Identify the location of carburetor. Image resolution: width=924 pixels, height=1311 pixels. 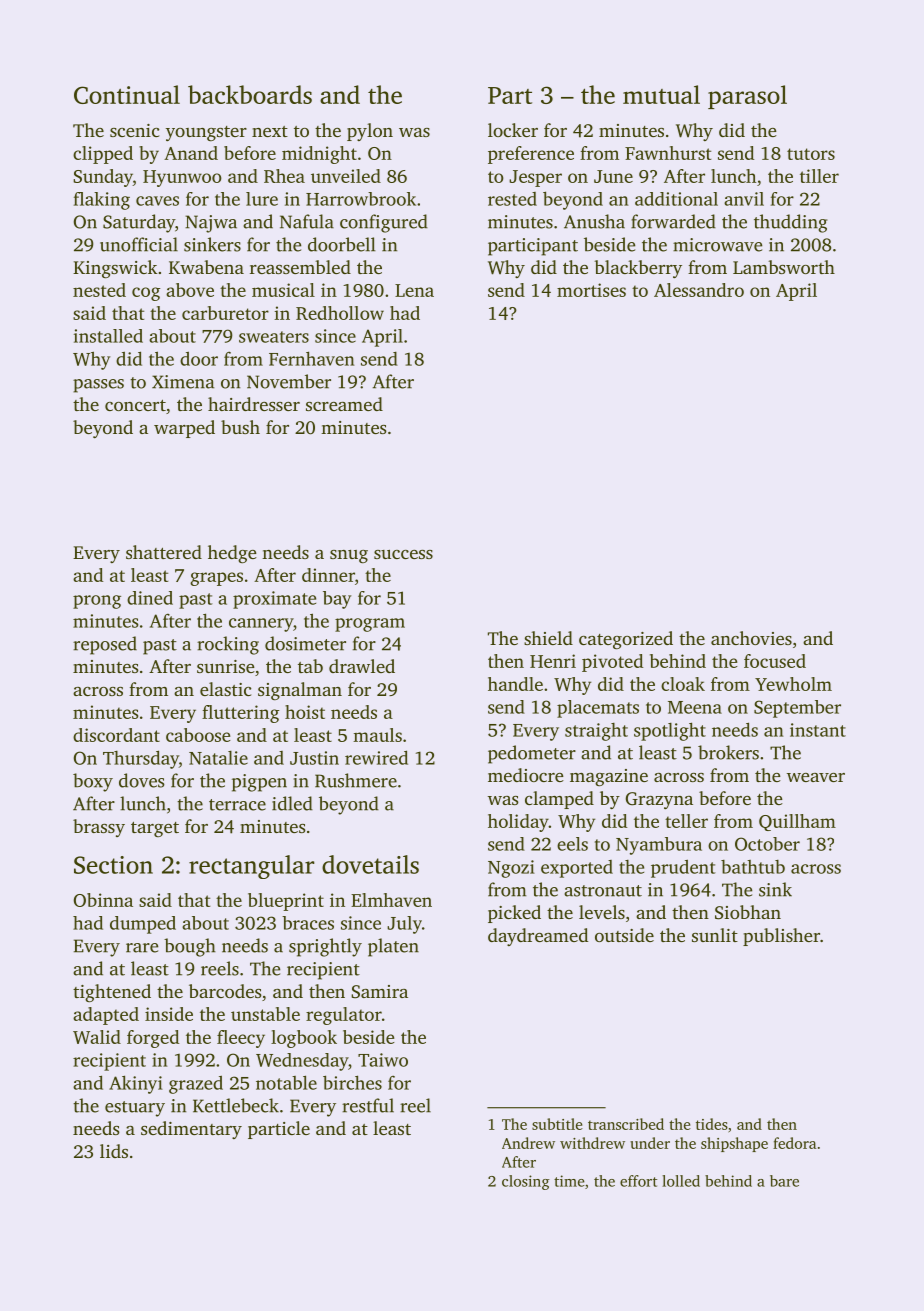
(225, 313).
